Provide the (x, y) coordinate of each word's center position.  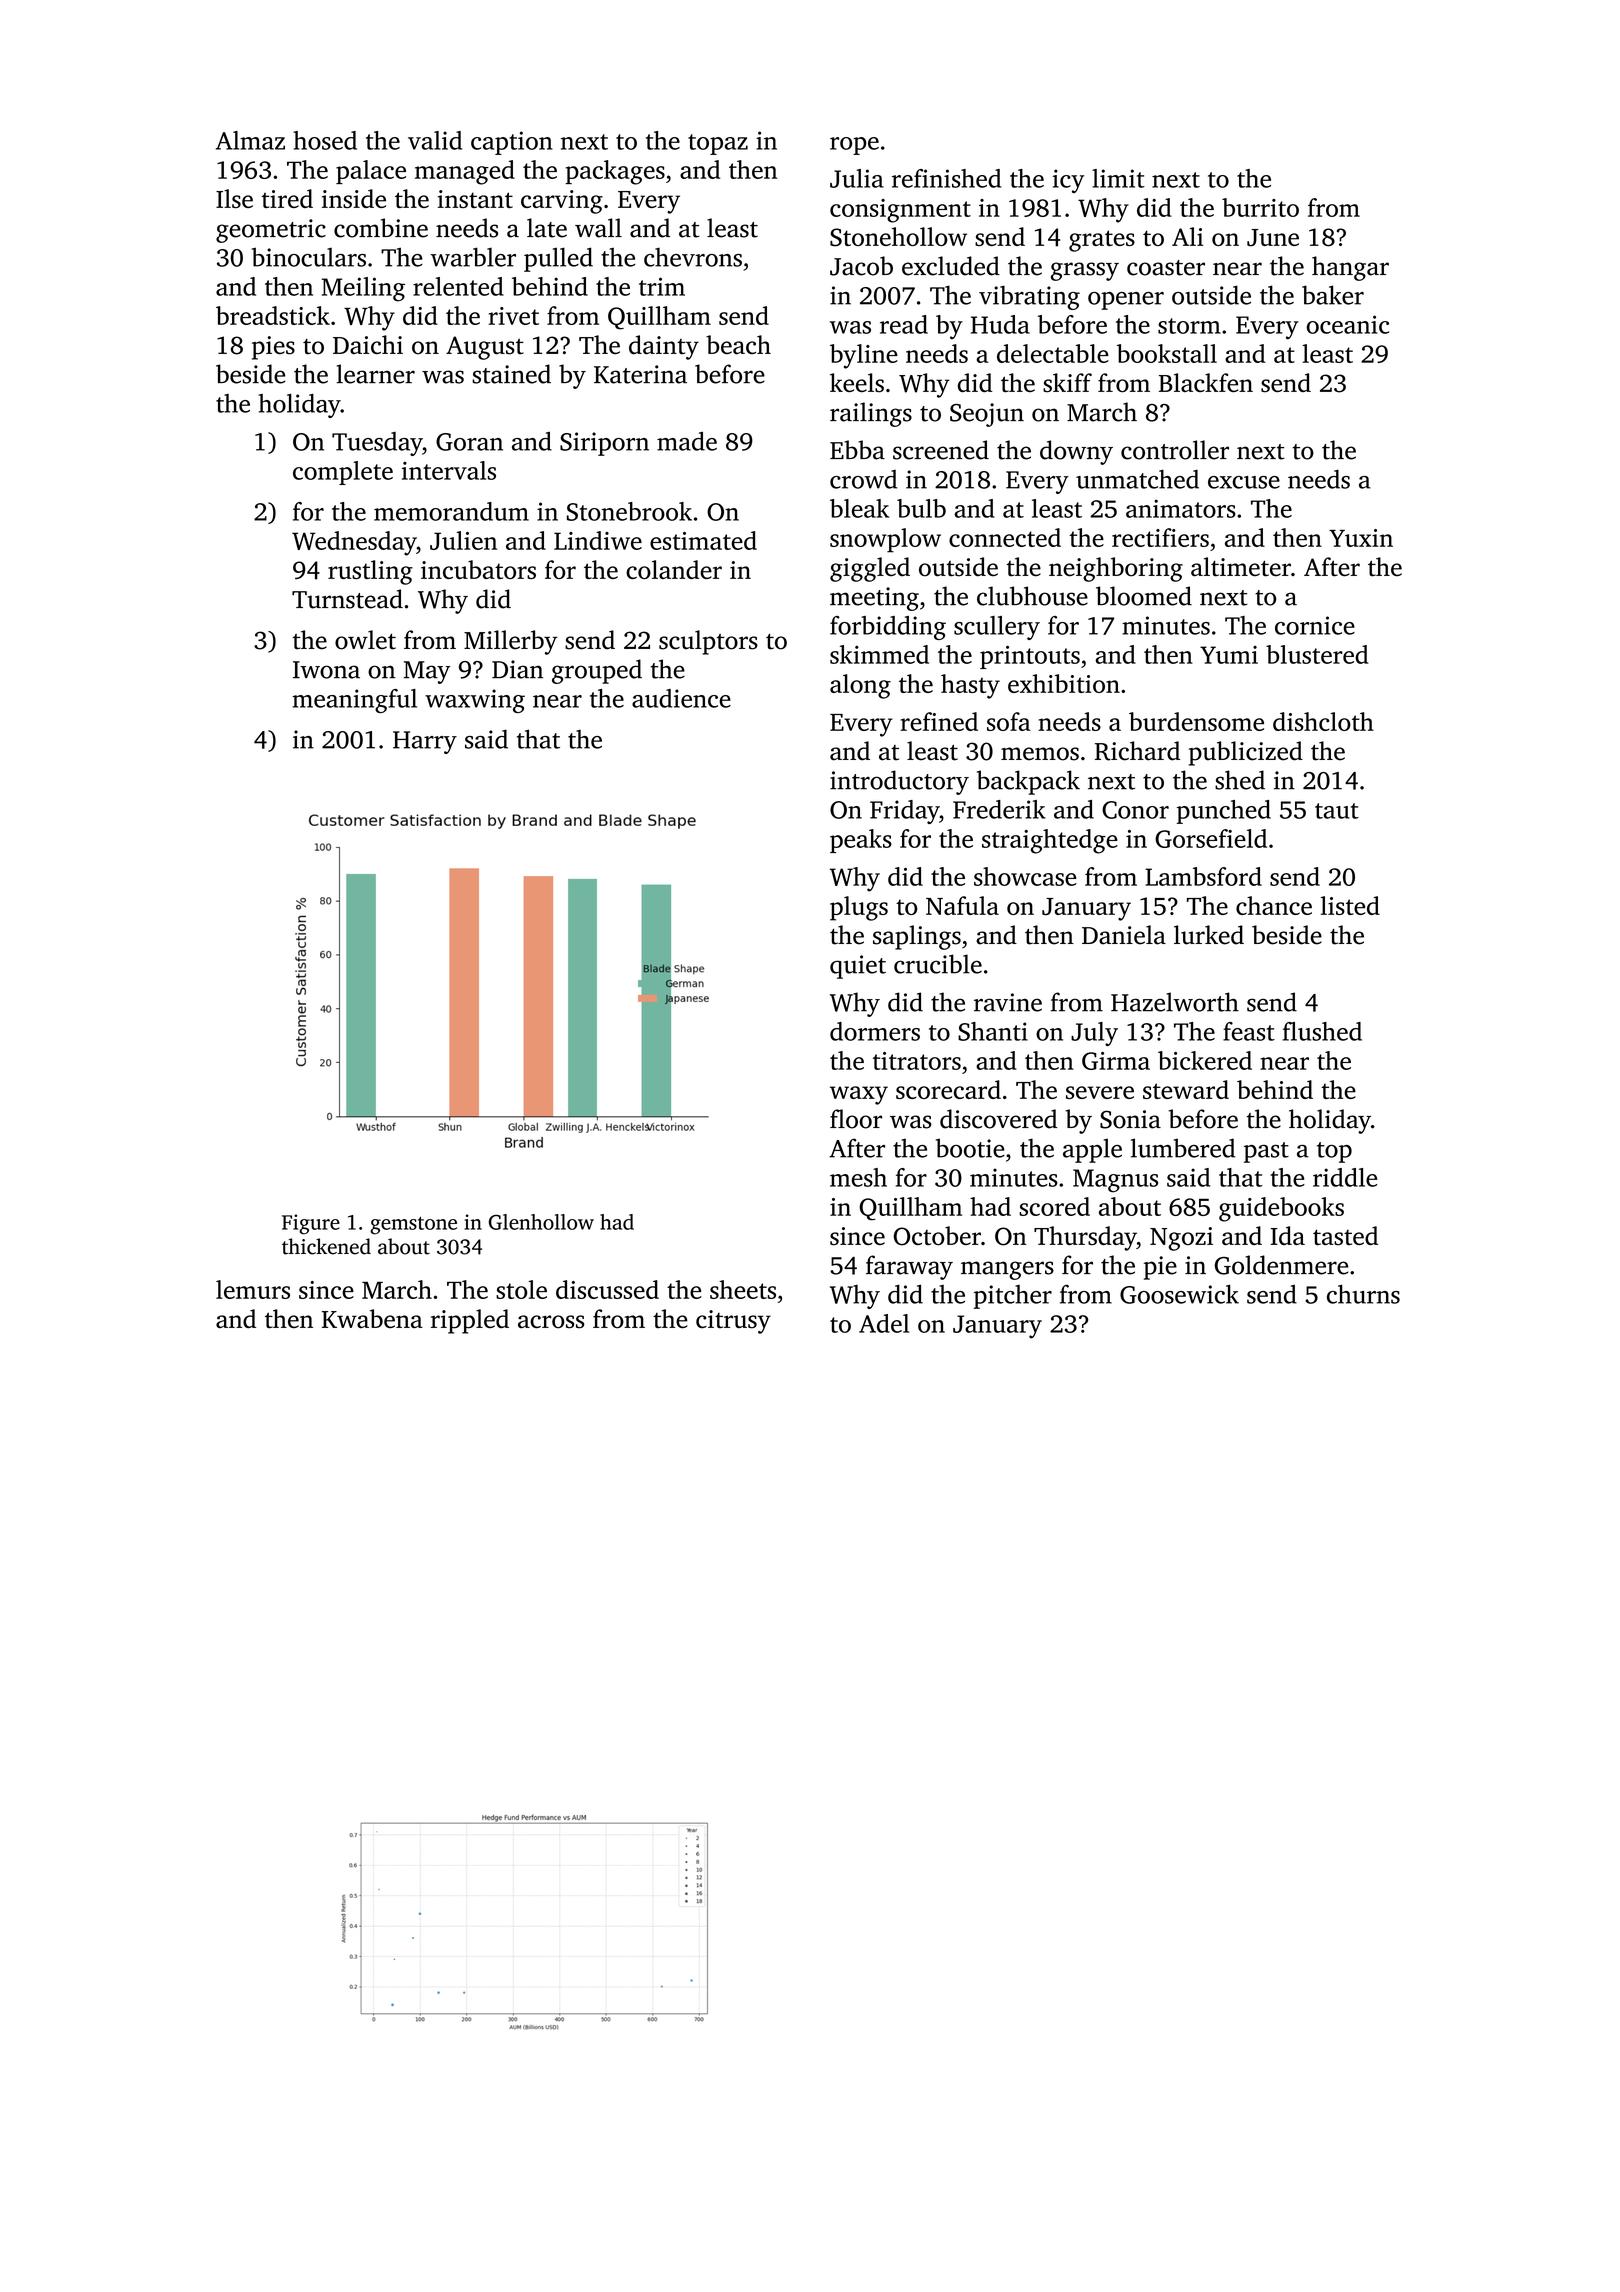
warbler (473, 257)
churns (1363, 1294)
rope (854, 146)
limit (1118, 178)
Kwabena (372, 1318)
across (551, 1322)
